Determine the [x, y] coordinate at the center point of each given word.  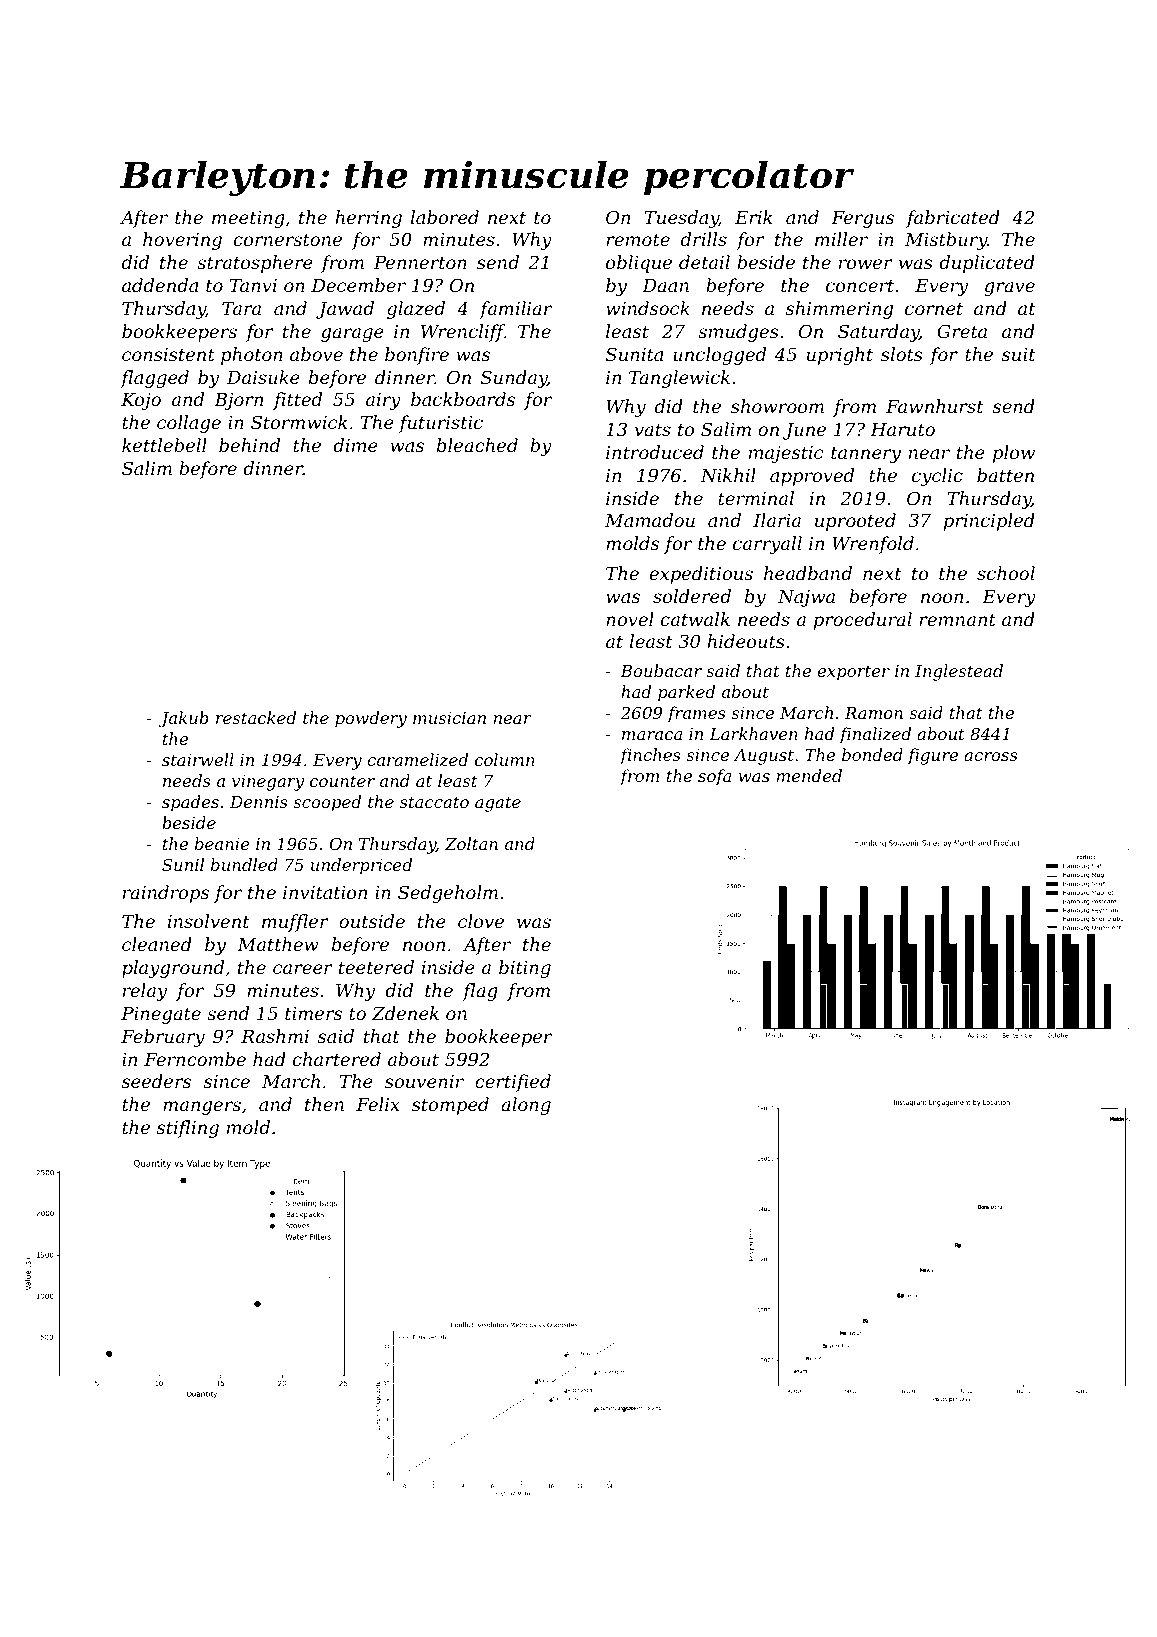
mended [809, 775]
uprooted [855, 522]
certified [513, 1083]
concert [860, 286]
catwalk [695, 619]
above [316, 354]
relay [145, 992]
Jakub [184, 719]
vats [653, 430]
